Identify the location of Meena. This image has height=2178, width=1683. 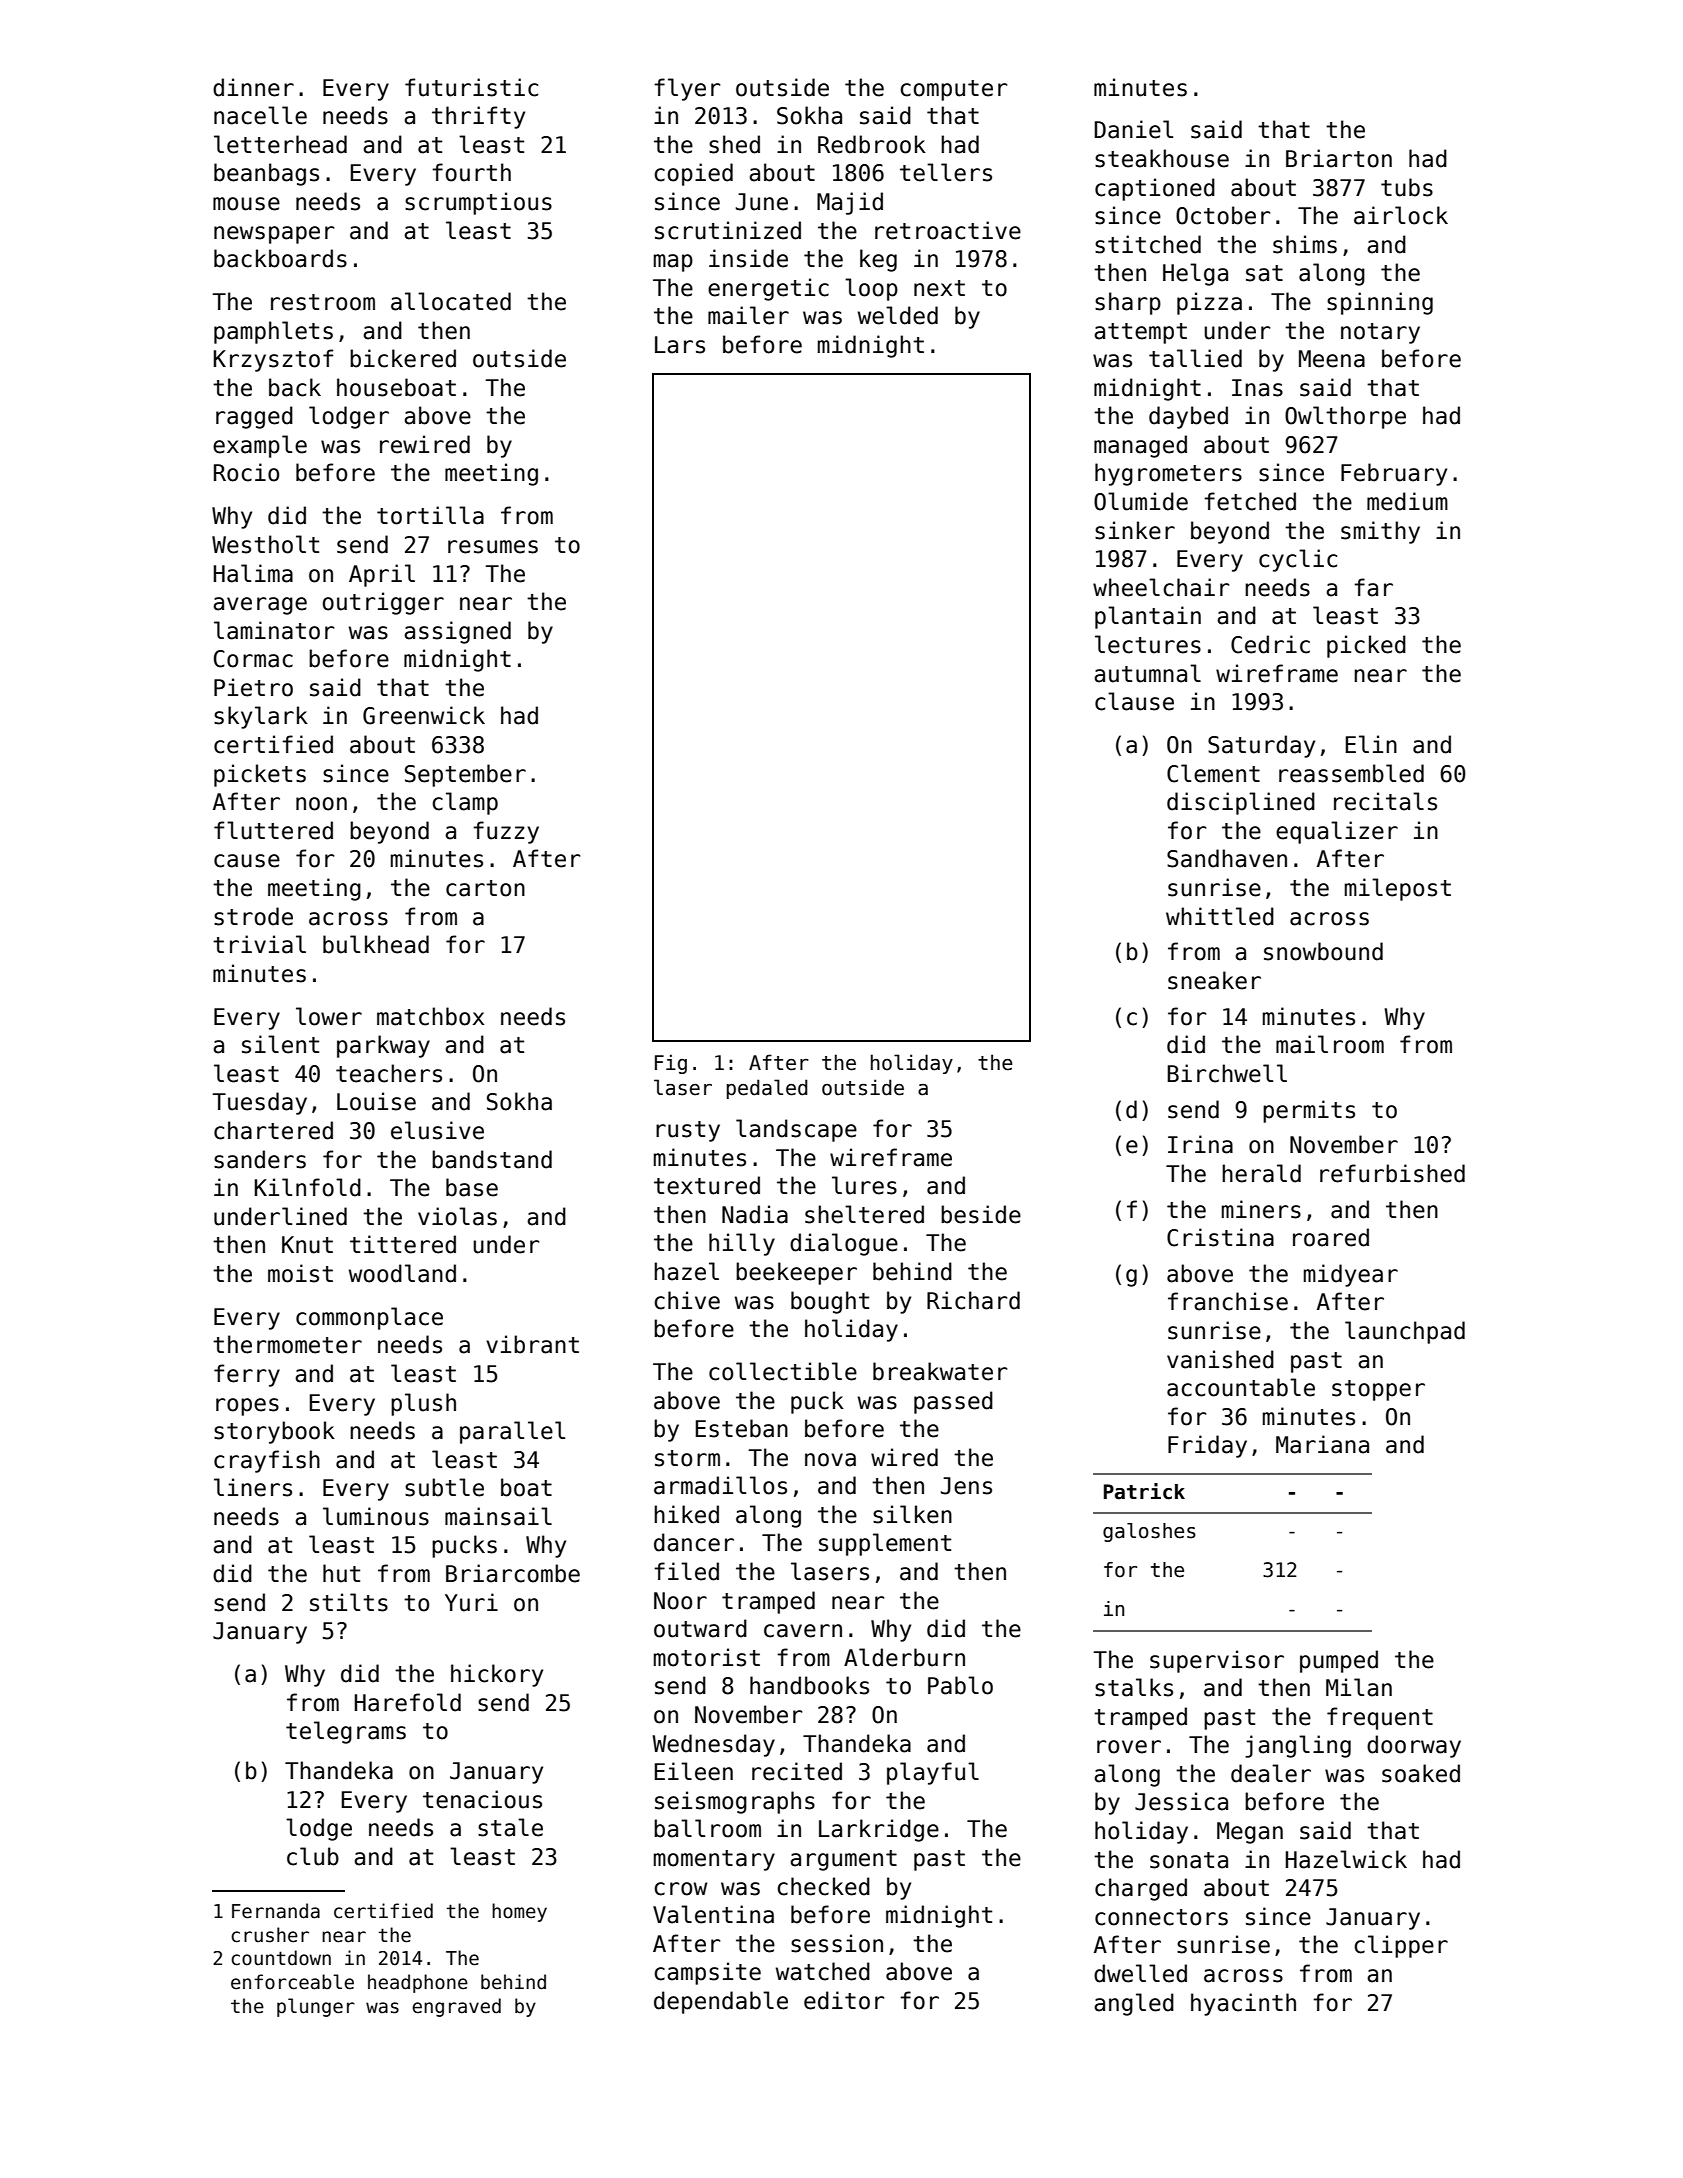
(1332, 359).
